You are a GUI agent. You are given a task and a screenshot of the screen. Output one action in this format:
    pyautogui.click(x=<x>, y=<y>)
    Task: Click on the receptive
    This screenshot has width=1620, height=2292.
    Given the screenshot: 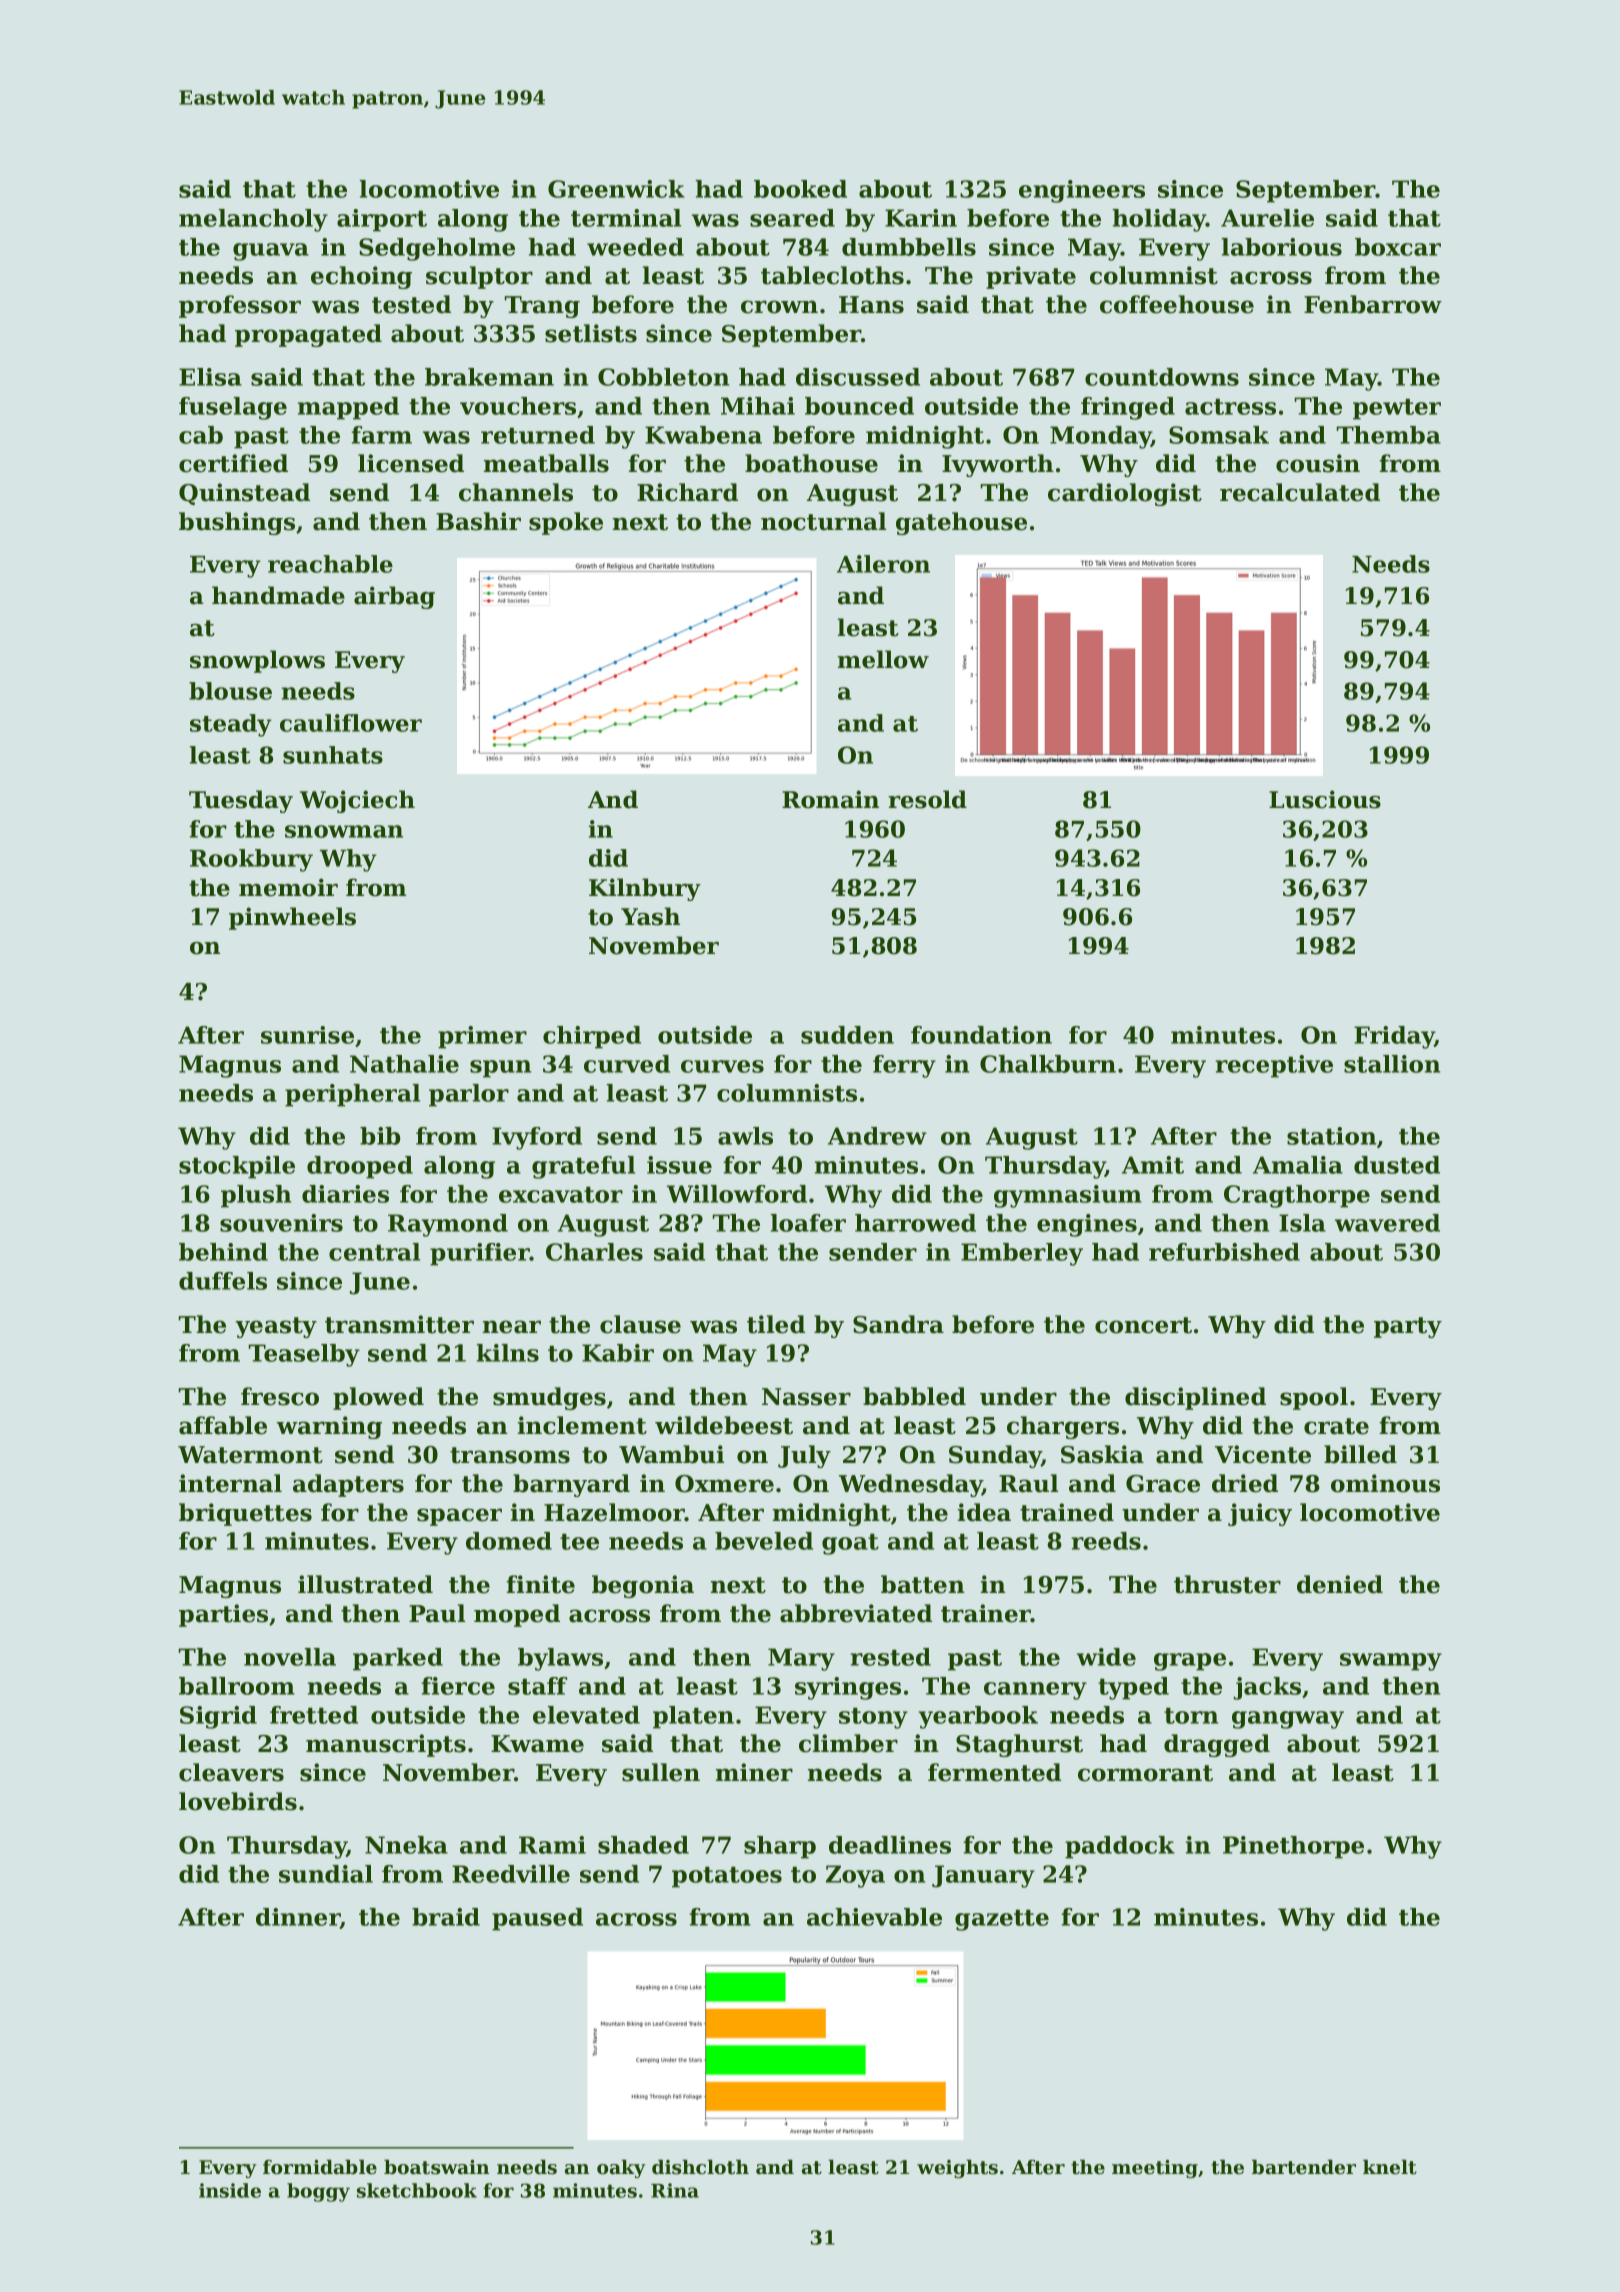 What is the action you would take?
    pyautogui.click(x=1274, y=1066)
